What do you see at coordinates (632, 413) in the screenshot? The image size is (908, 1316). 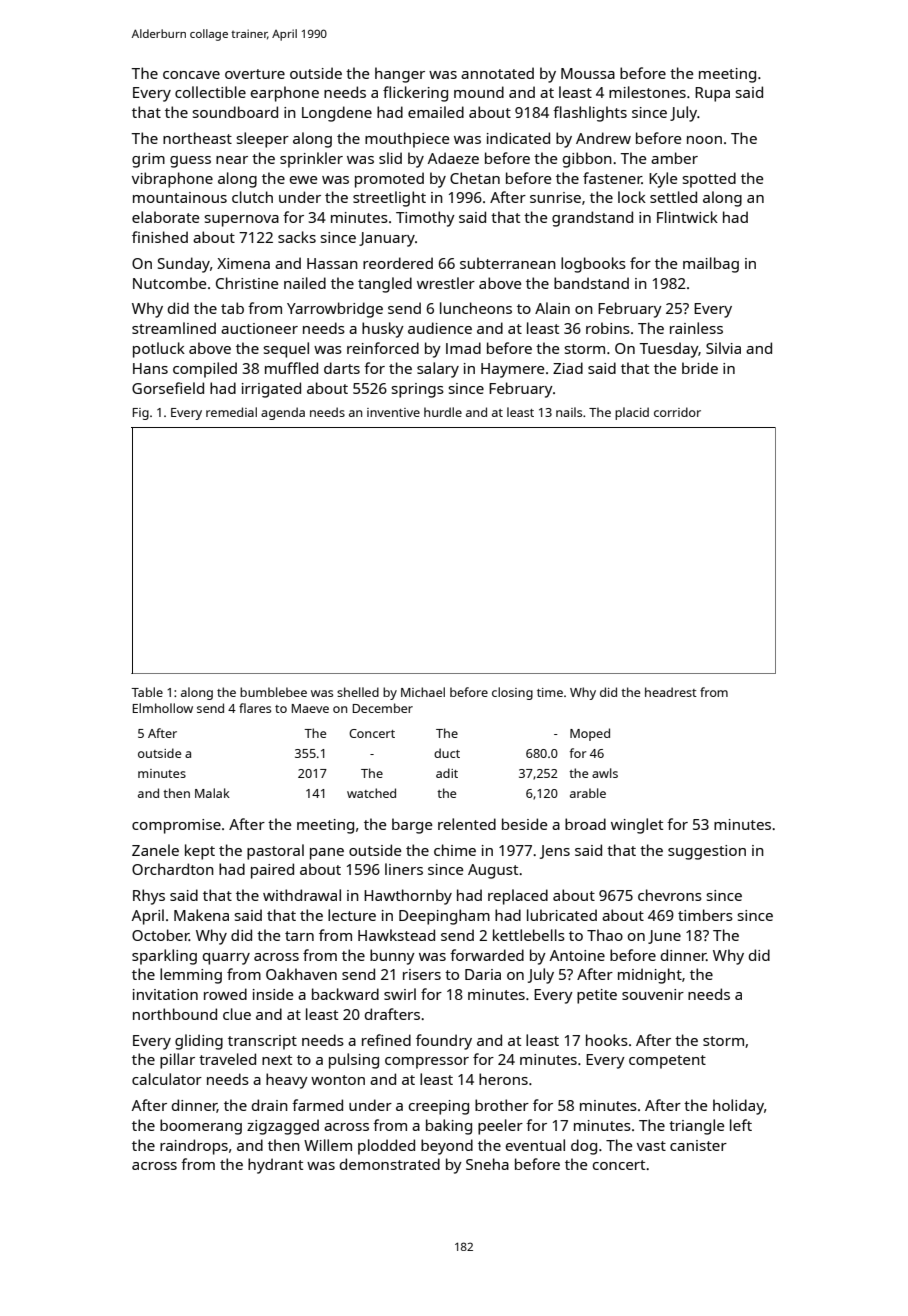 I see `placid` at bounding box center [632, 413].
